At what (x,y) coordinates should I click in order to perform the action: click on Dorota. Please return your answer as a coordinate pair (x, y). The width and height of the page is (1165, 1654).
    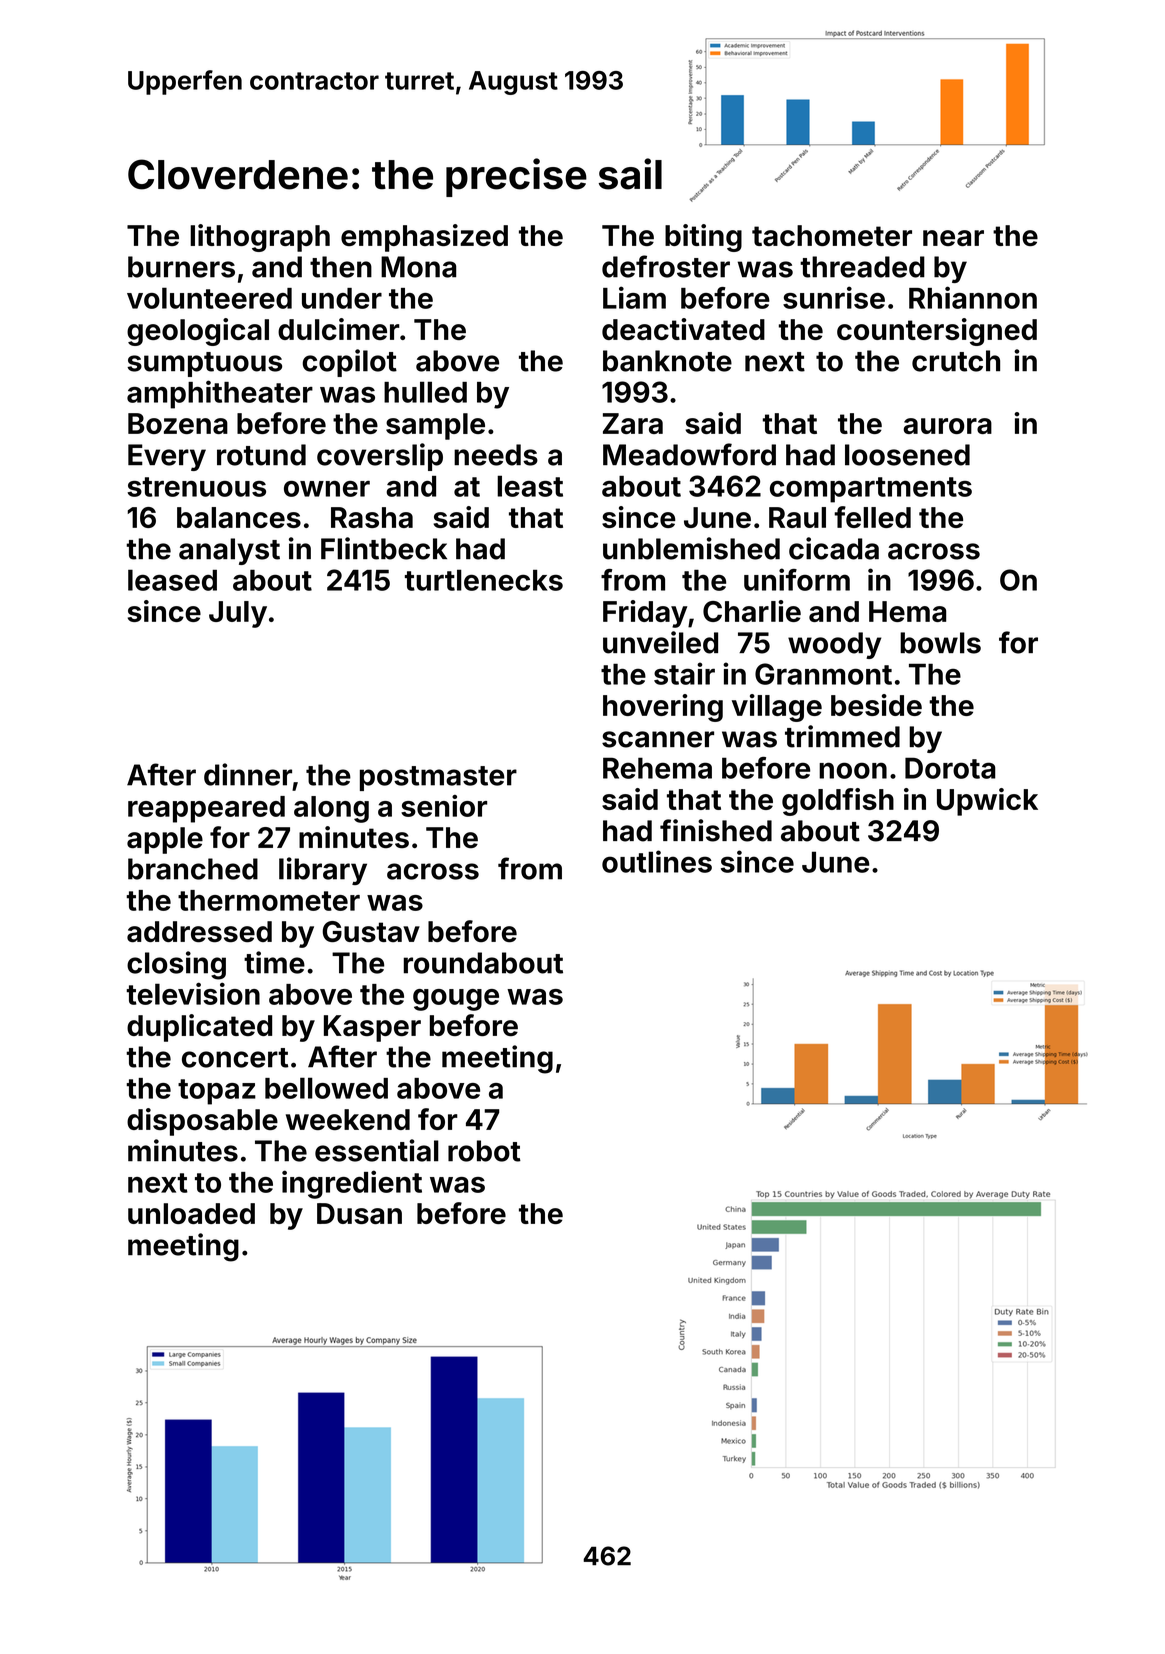
    Looking at the image, I should click on (950, 768).
